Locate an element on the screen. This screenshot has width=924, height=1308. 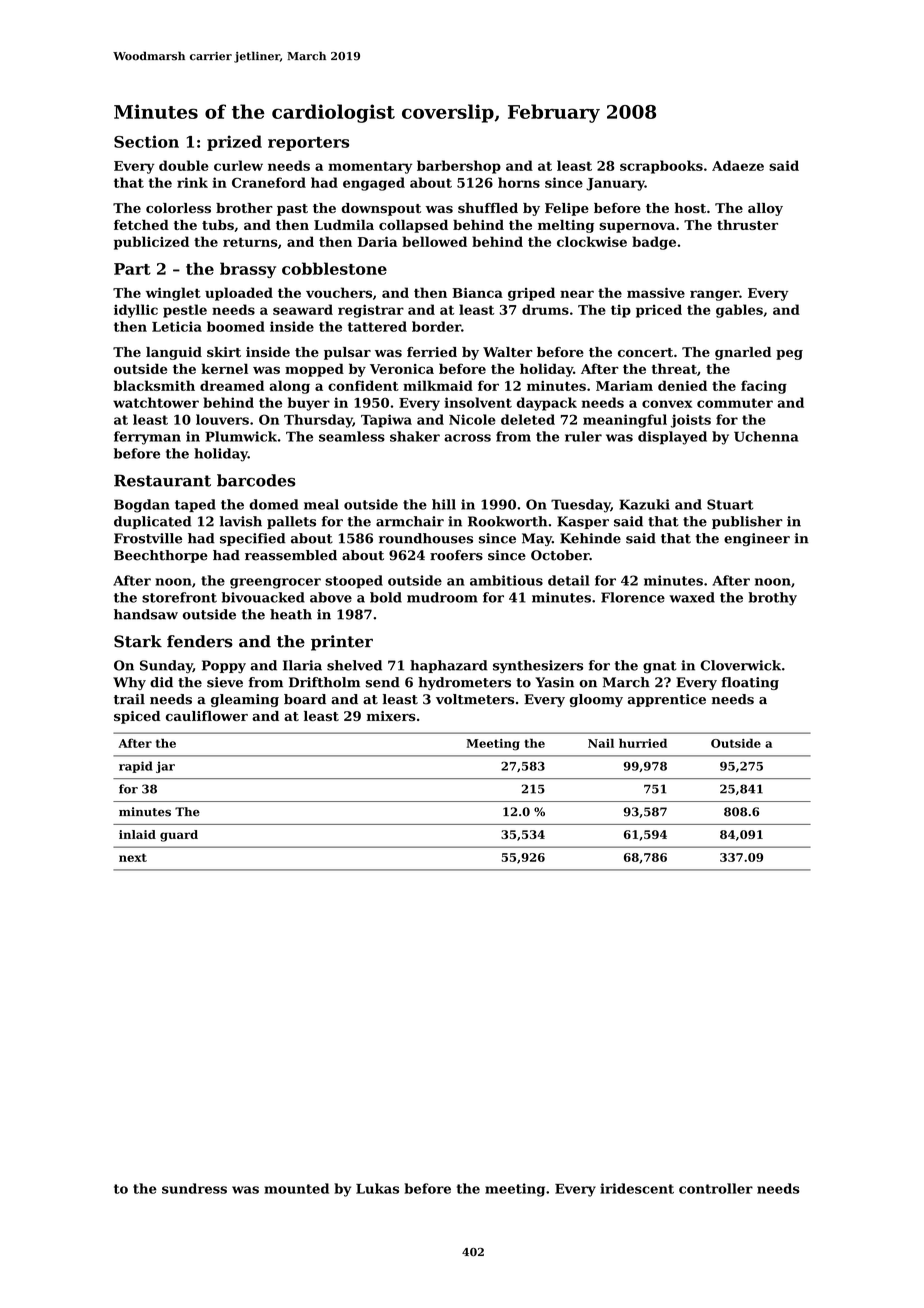
sundress is located at coordinates (194, 1188).
